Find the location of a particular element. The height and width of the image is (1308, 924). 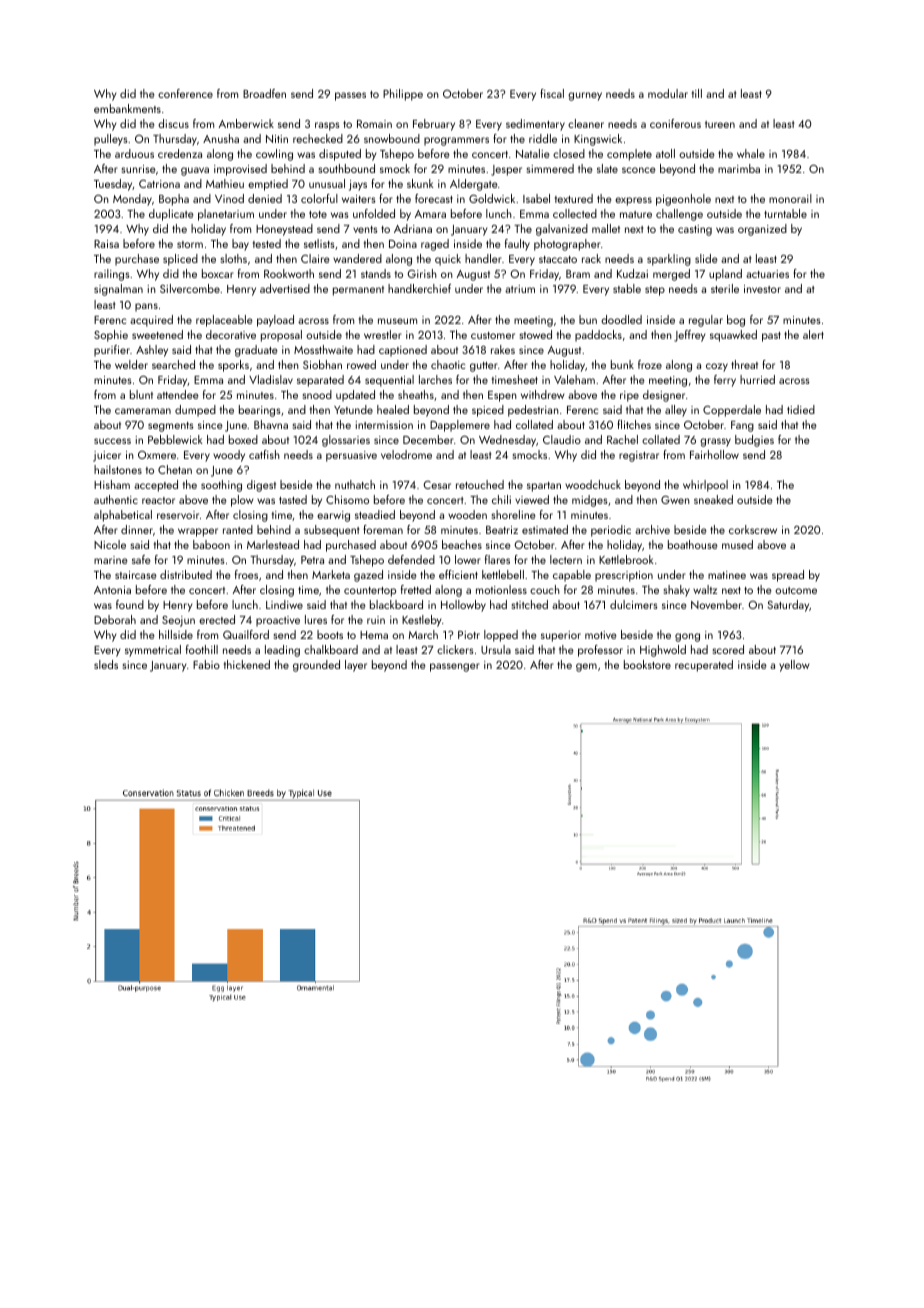

Lindiwe is located at coordinates (284, 604).
